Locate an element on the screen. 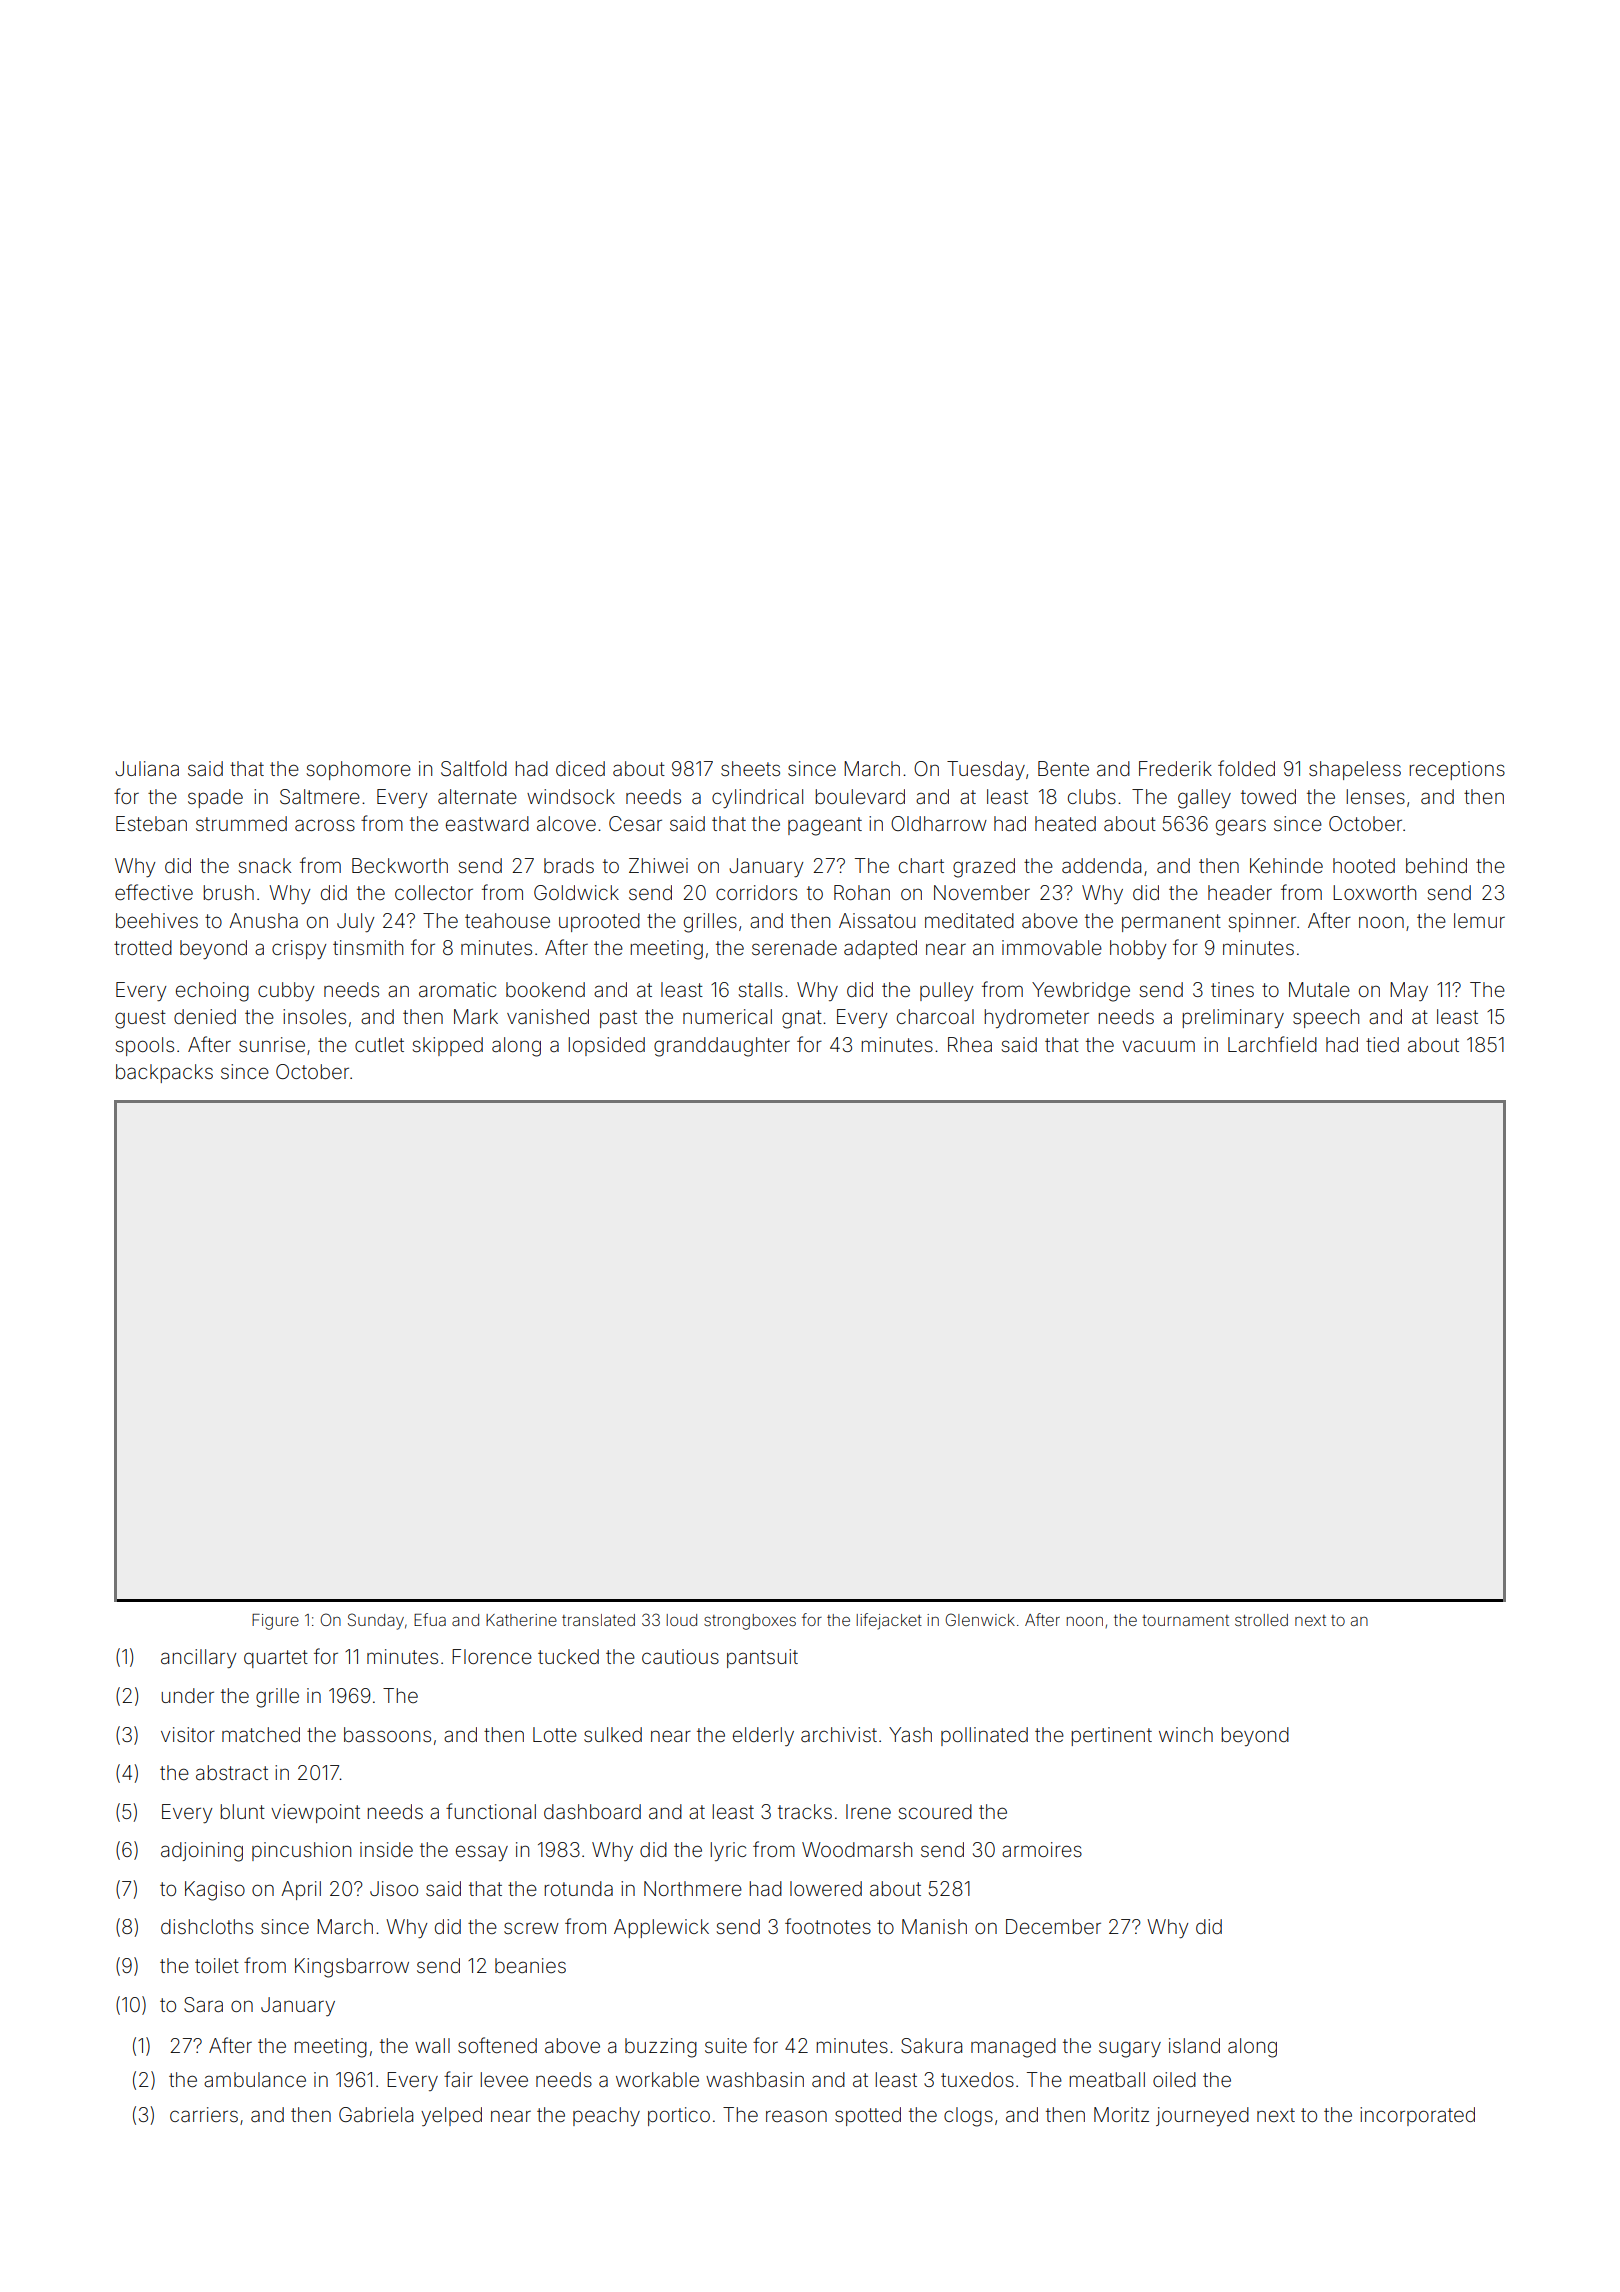 This screenshot has width=1620, height=2292. clogs is located at coordinates (968, 2117).
